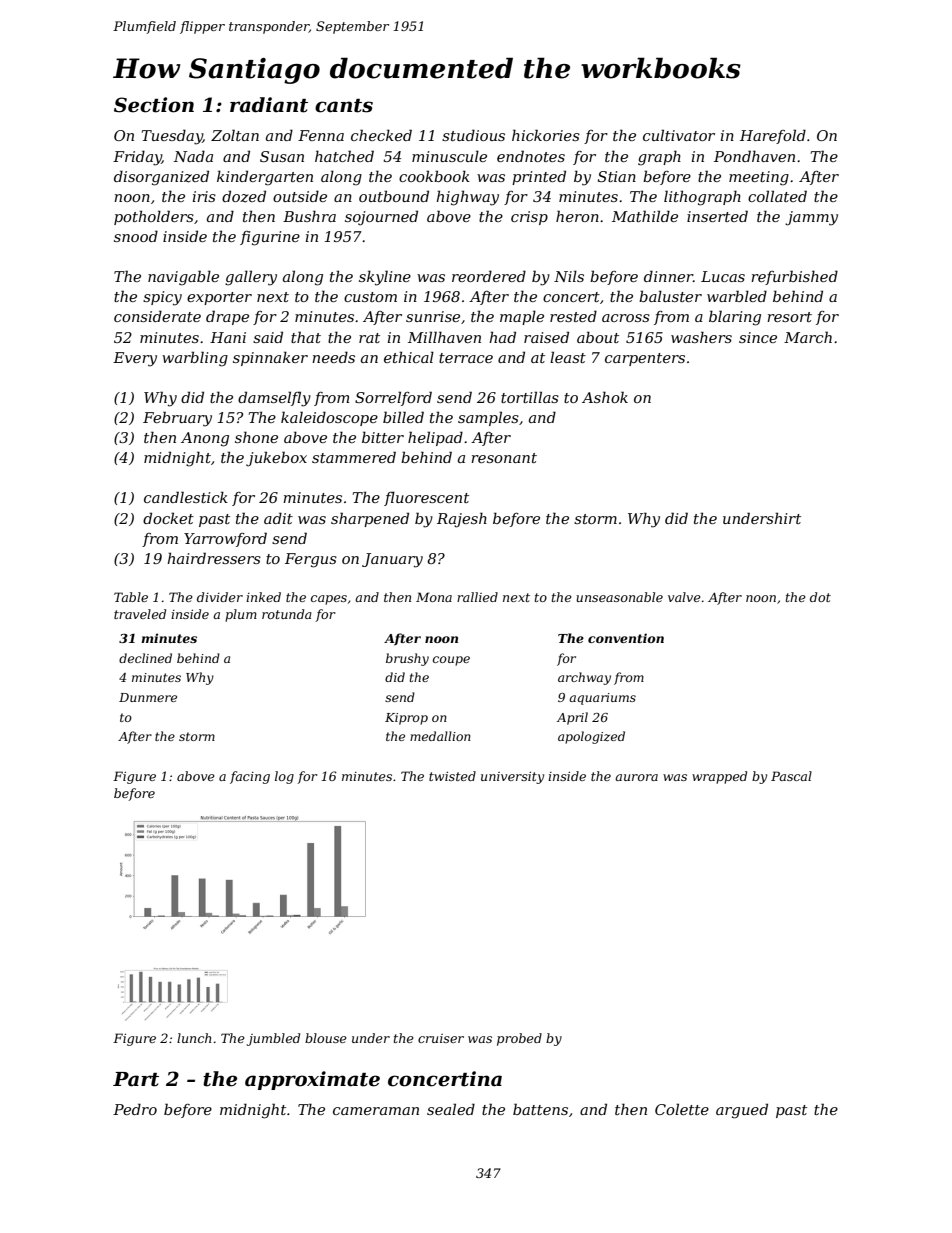  I want to click on cultivator, so click(679, 135).
